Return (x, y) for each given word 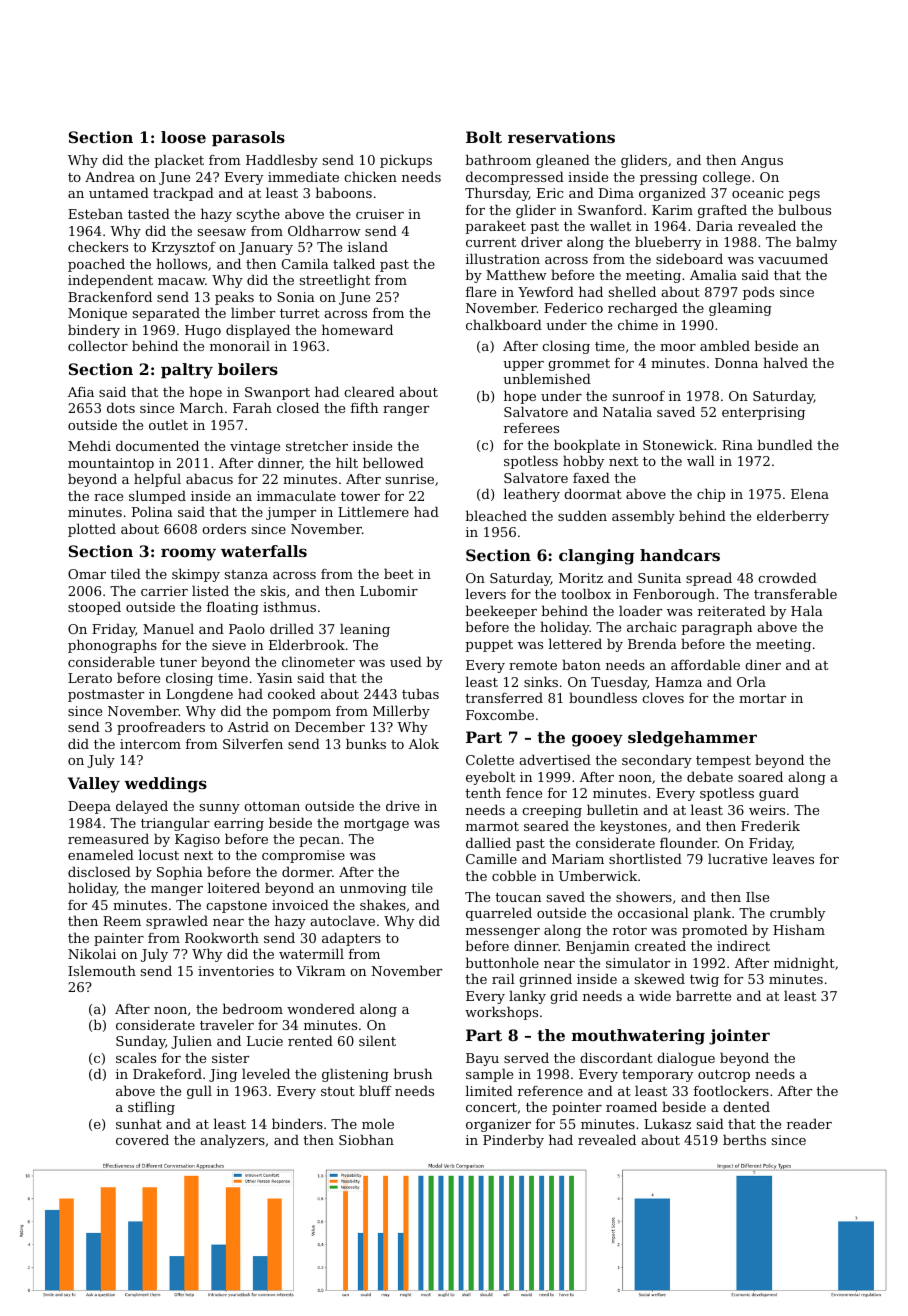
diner (763, 664)
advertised (555, 759)
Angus (762, 161)
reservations (561, 137)
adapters (351, 939)
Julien (191, 1042)
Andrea (110, 176)
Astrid (248, 726)
